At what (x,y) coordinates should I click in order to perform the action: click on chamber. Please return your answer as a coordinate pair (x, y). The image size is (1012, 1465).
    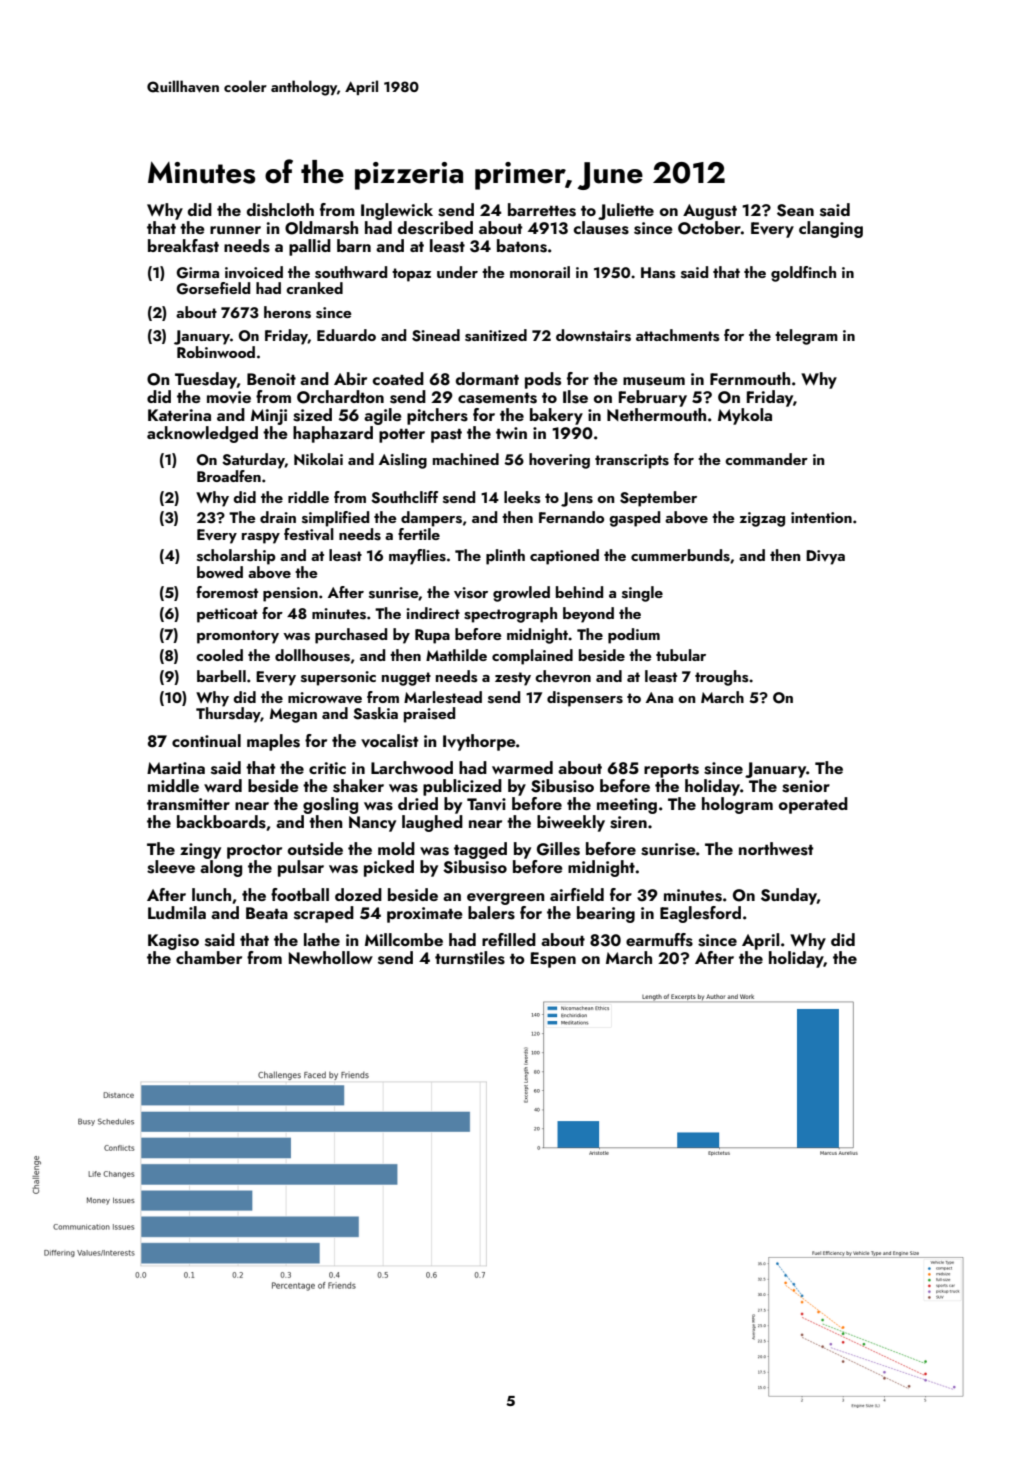
    Looking at the image, I should click on (209, 957).
